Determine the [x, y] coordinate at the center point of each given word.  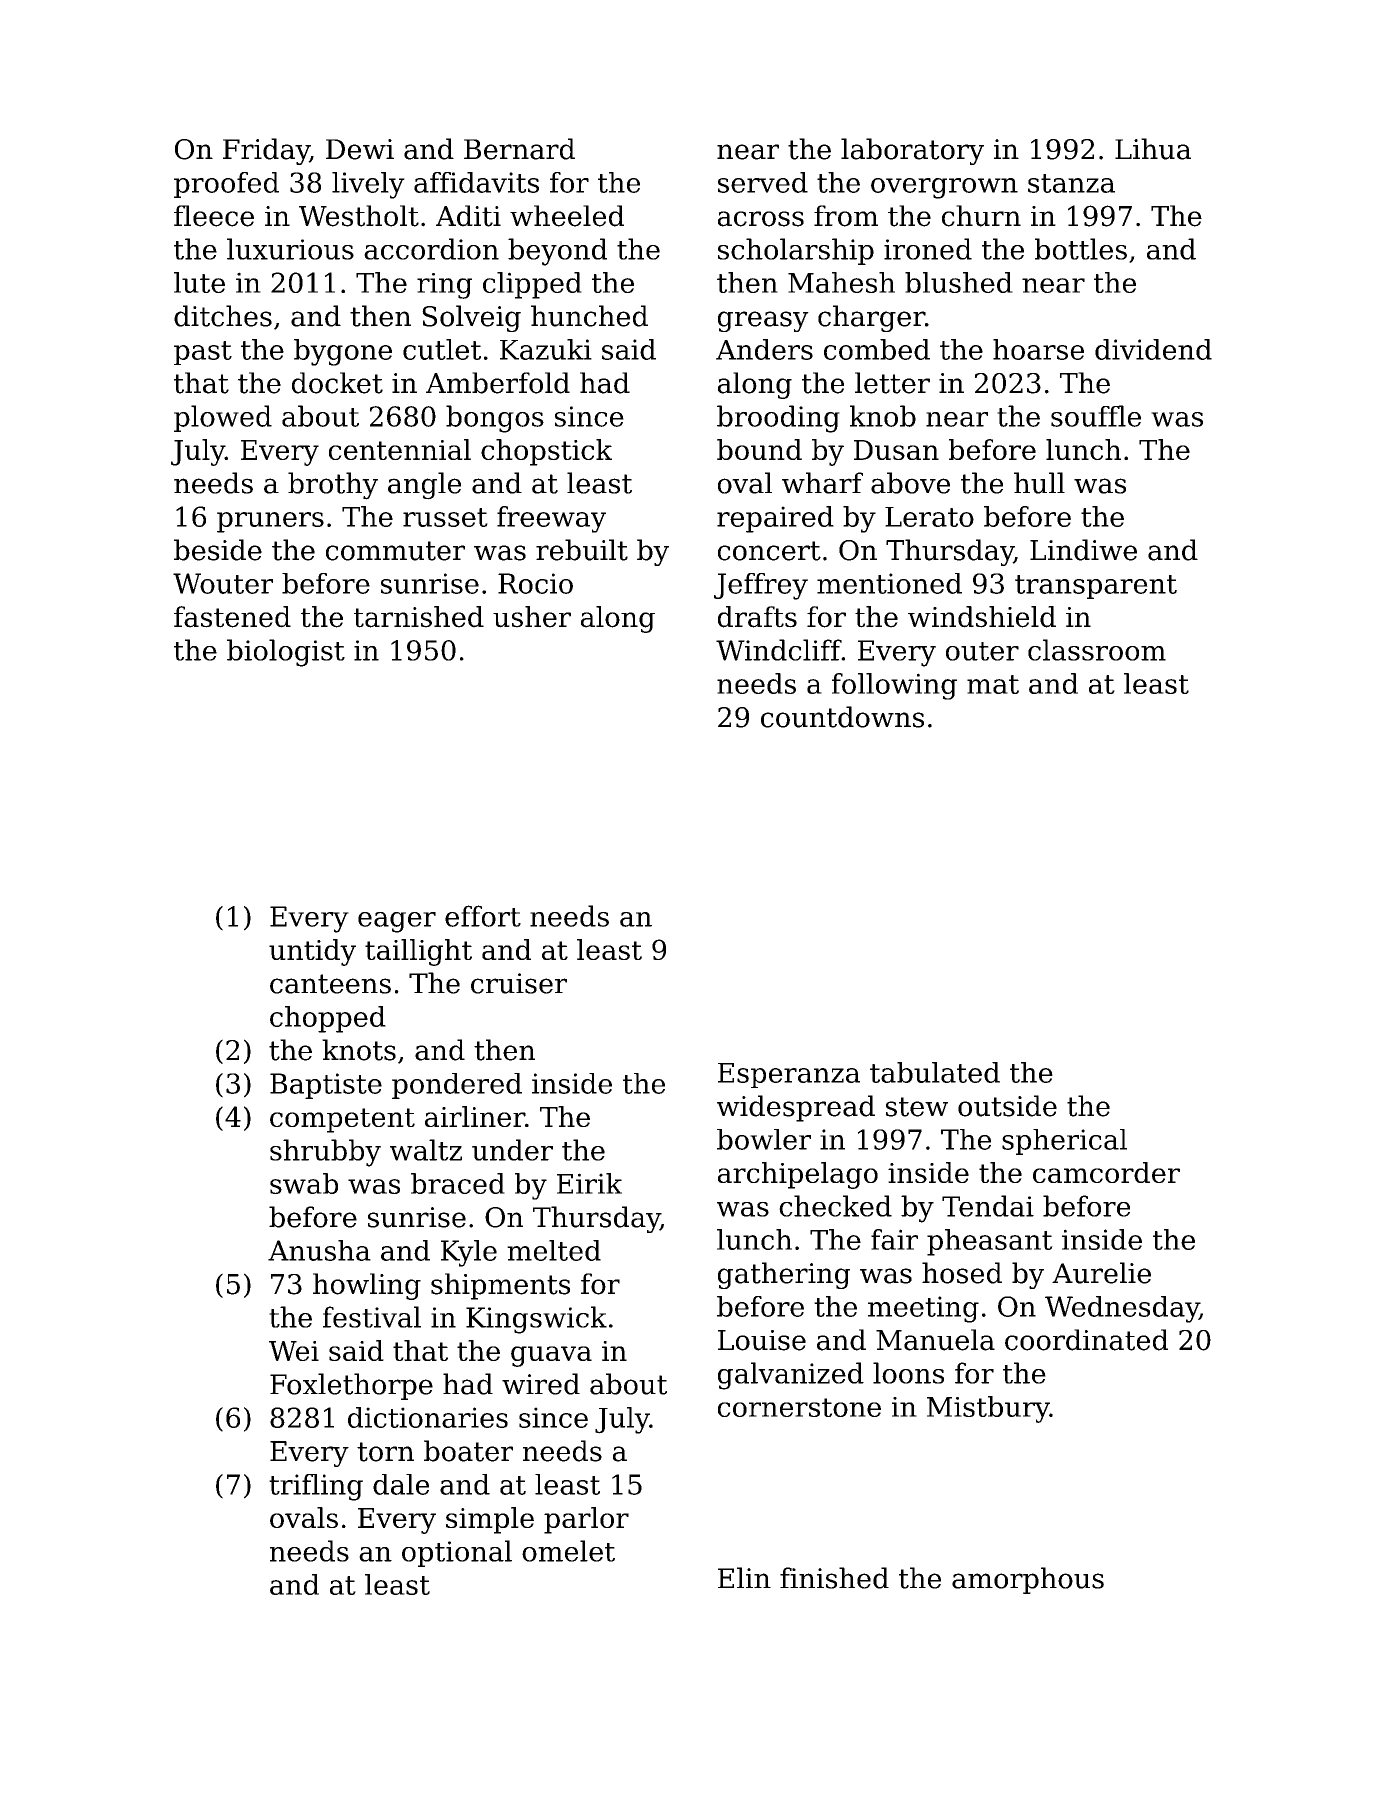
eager [397, 922]
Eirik [589, 1183]
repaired [775, 519]
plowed [223, 418]
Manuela [935, 1340]
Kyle [469, 1253]
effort [483, 916]
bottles [1081, 249]
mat [993, 684]
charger [871, 318]
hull [1039, 483]
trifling [316, 1487]
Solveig [471, 318]
